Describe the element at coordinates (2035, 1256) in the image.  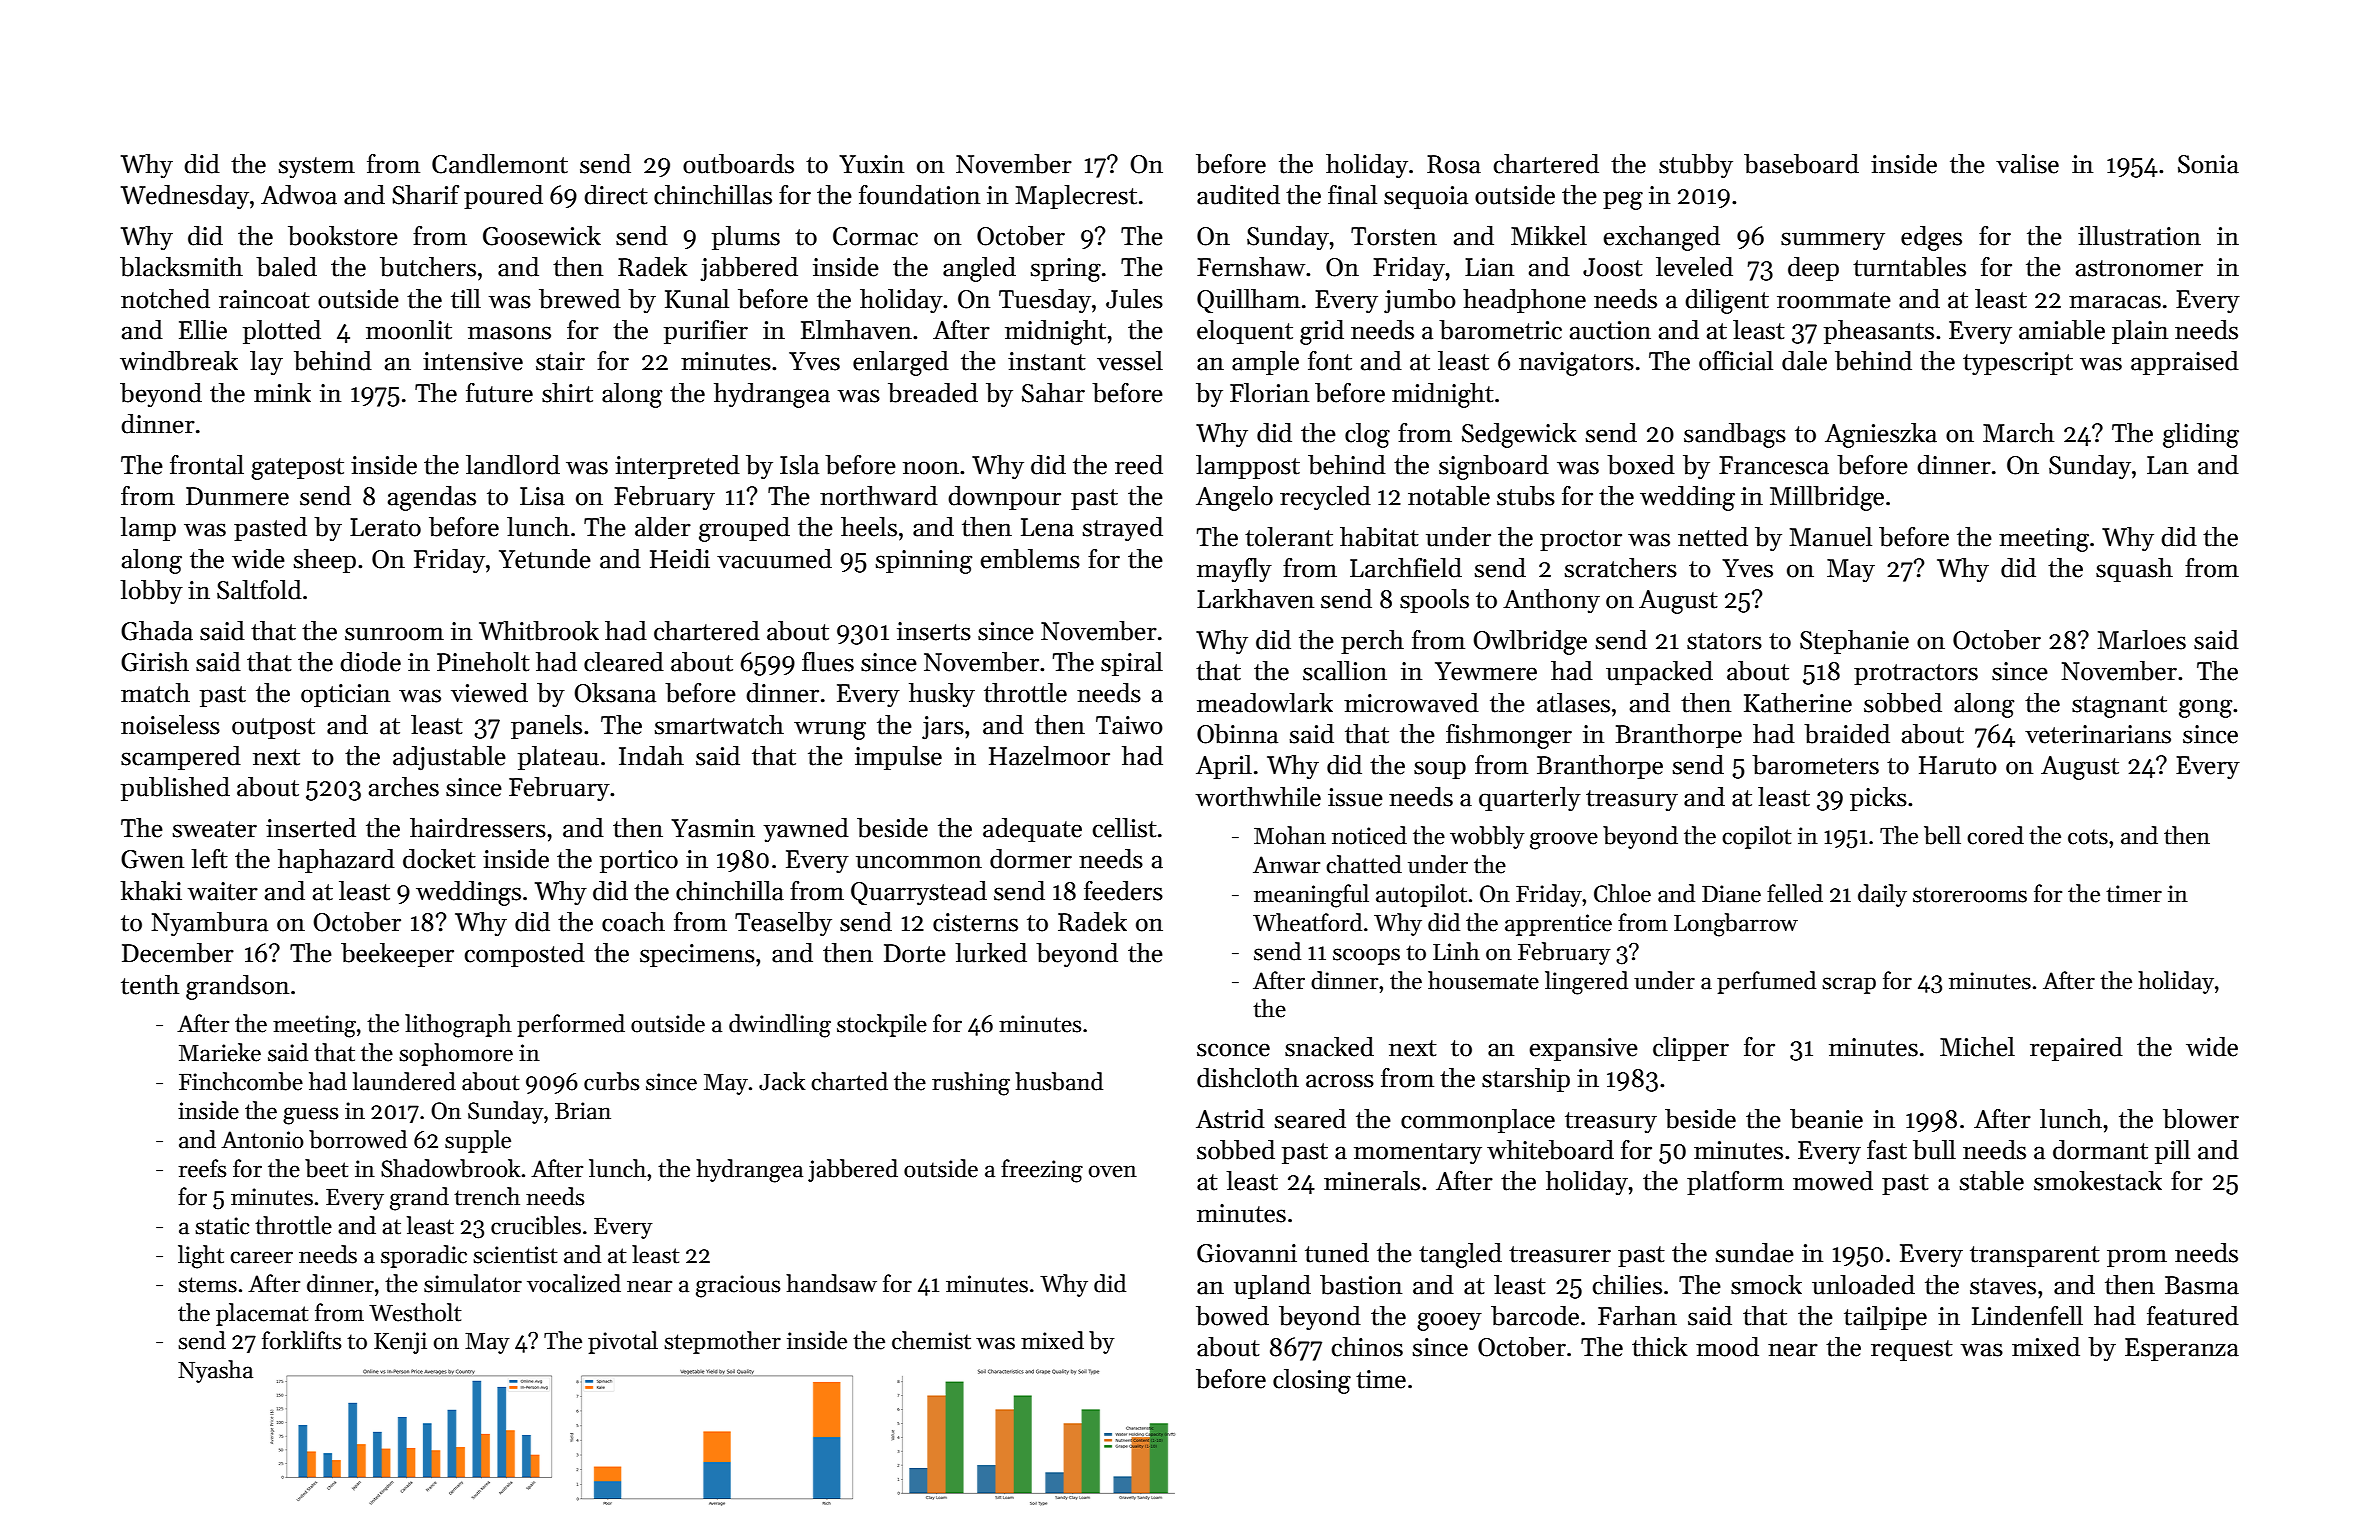
I see `transparent` at that location.
